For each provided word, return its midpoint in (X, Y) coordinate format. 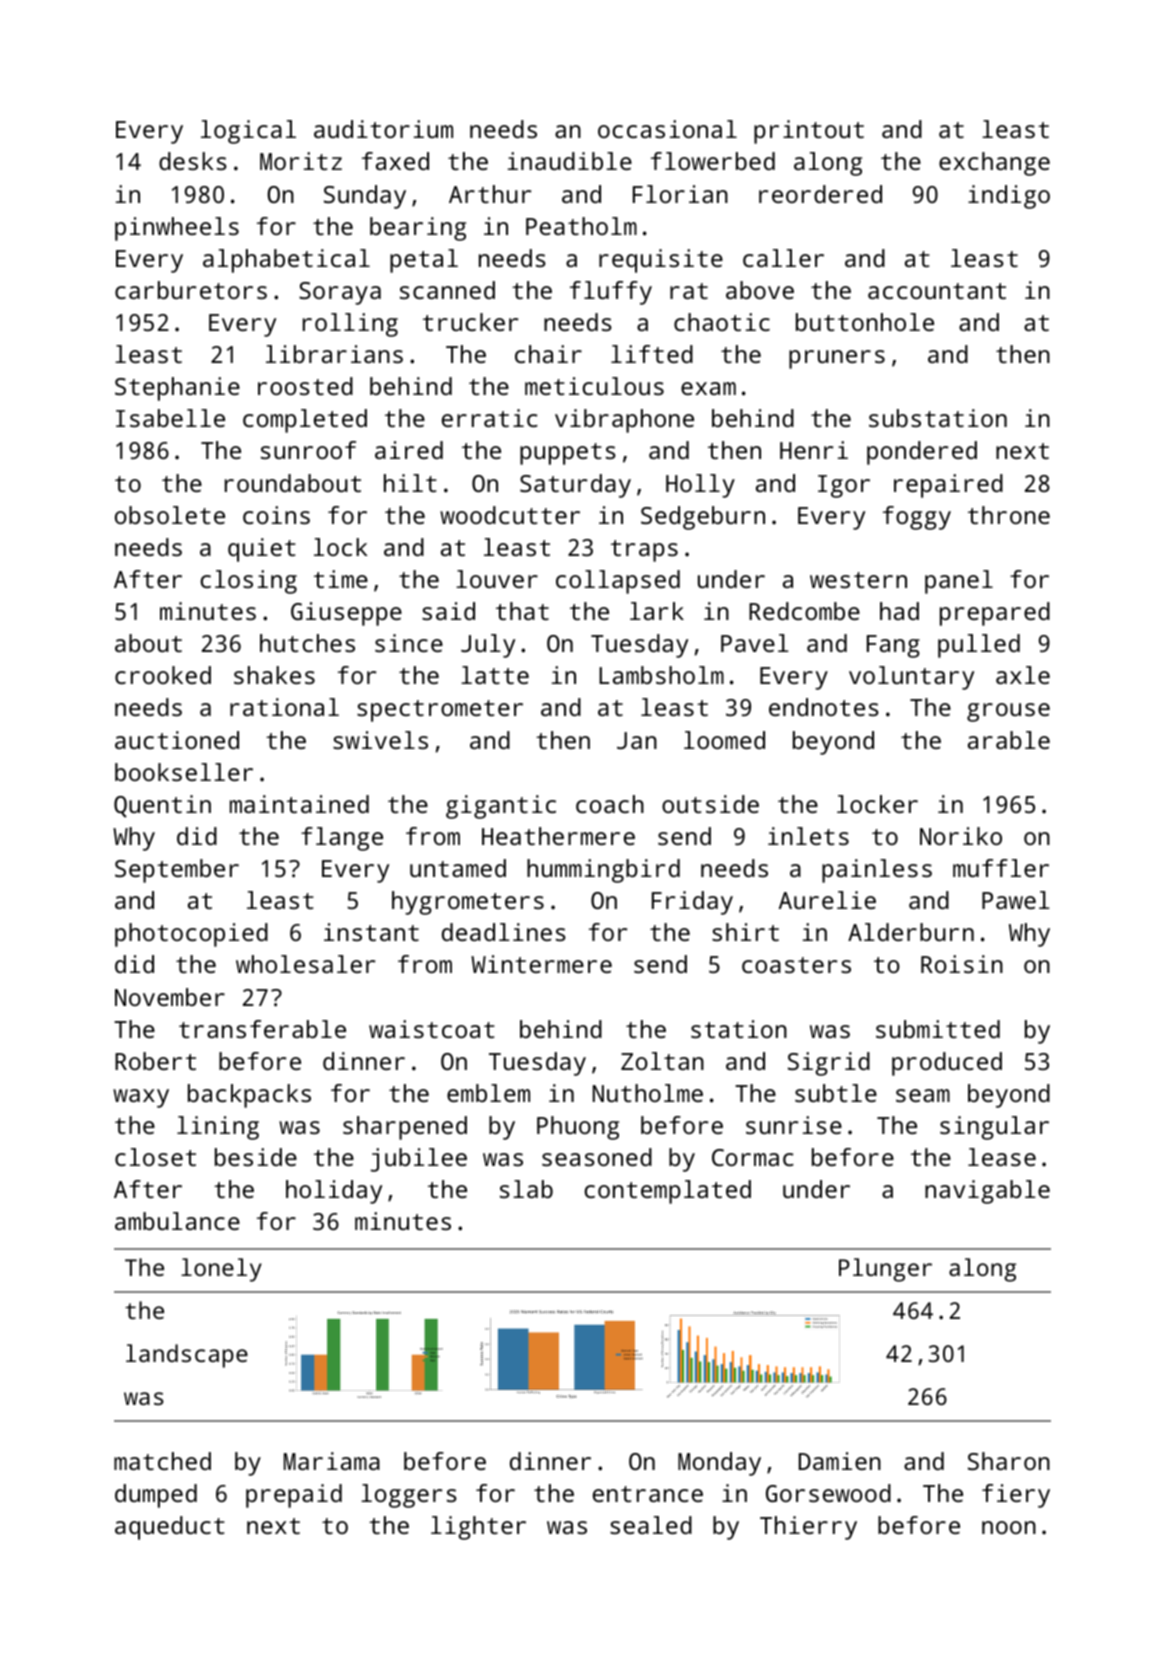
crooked (163, 675)
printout (809, 132)
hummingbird (603, 871)
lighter (478, 1528)
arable (1009, 740)
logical (248, 132)
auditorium (383, 129)
